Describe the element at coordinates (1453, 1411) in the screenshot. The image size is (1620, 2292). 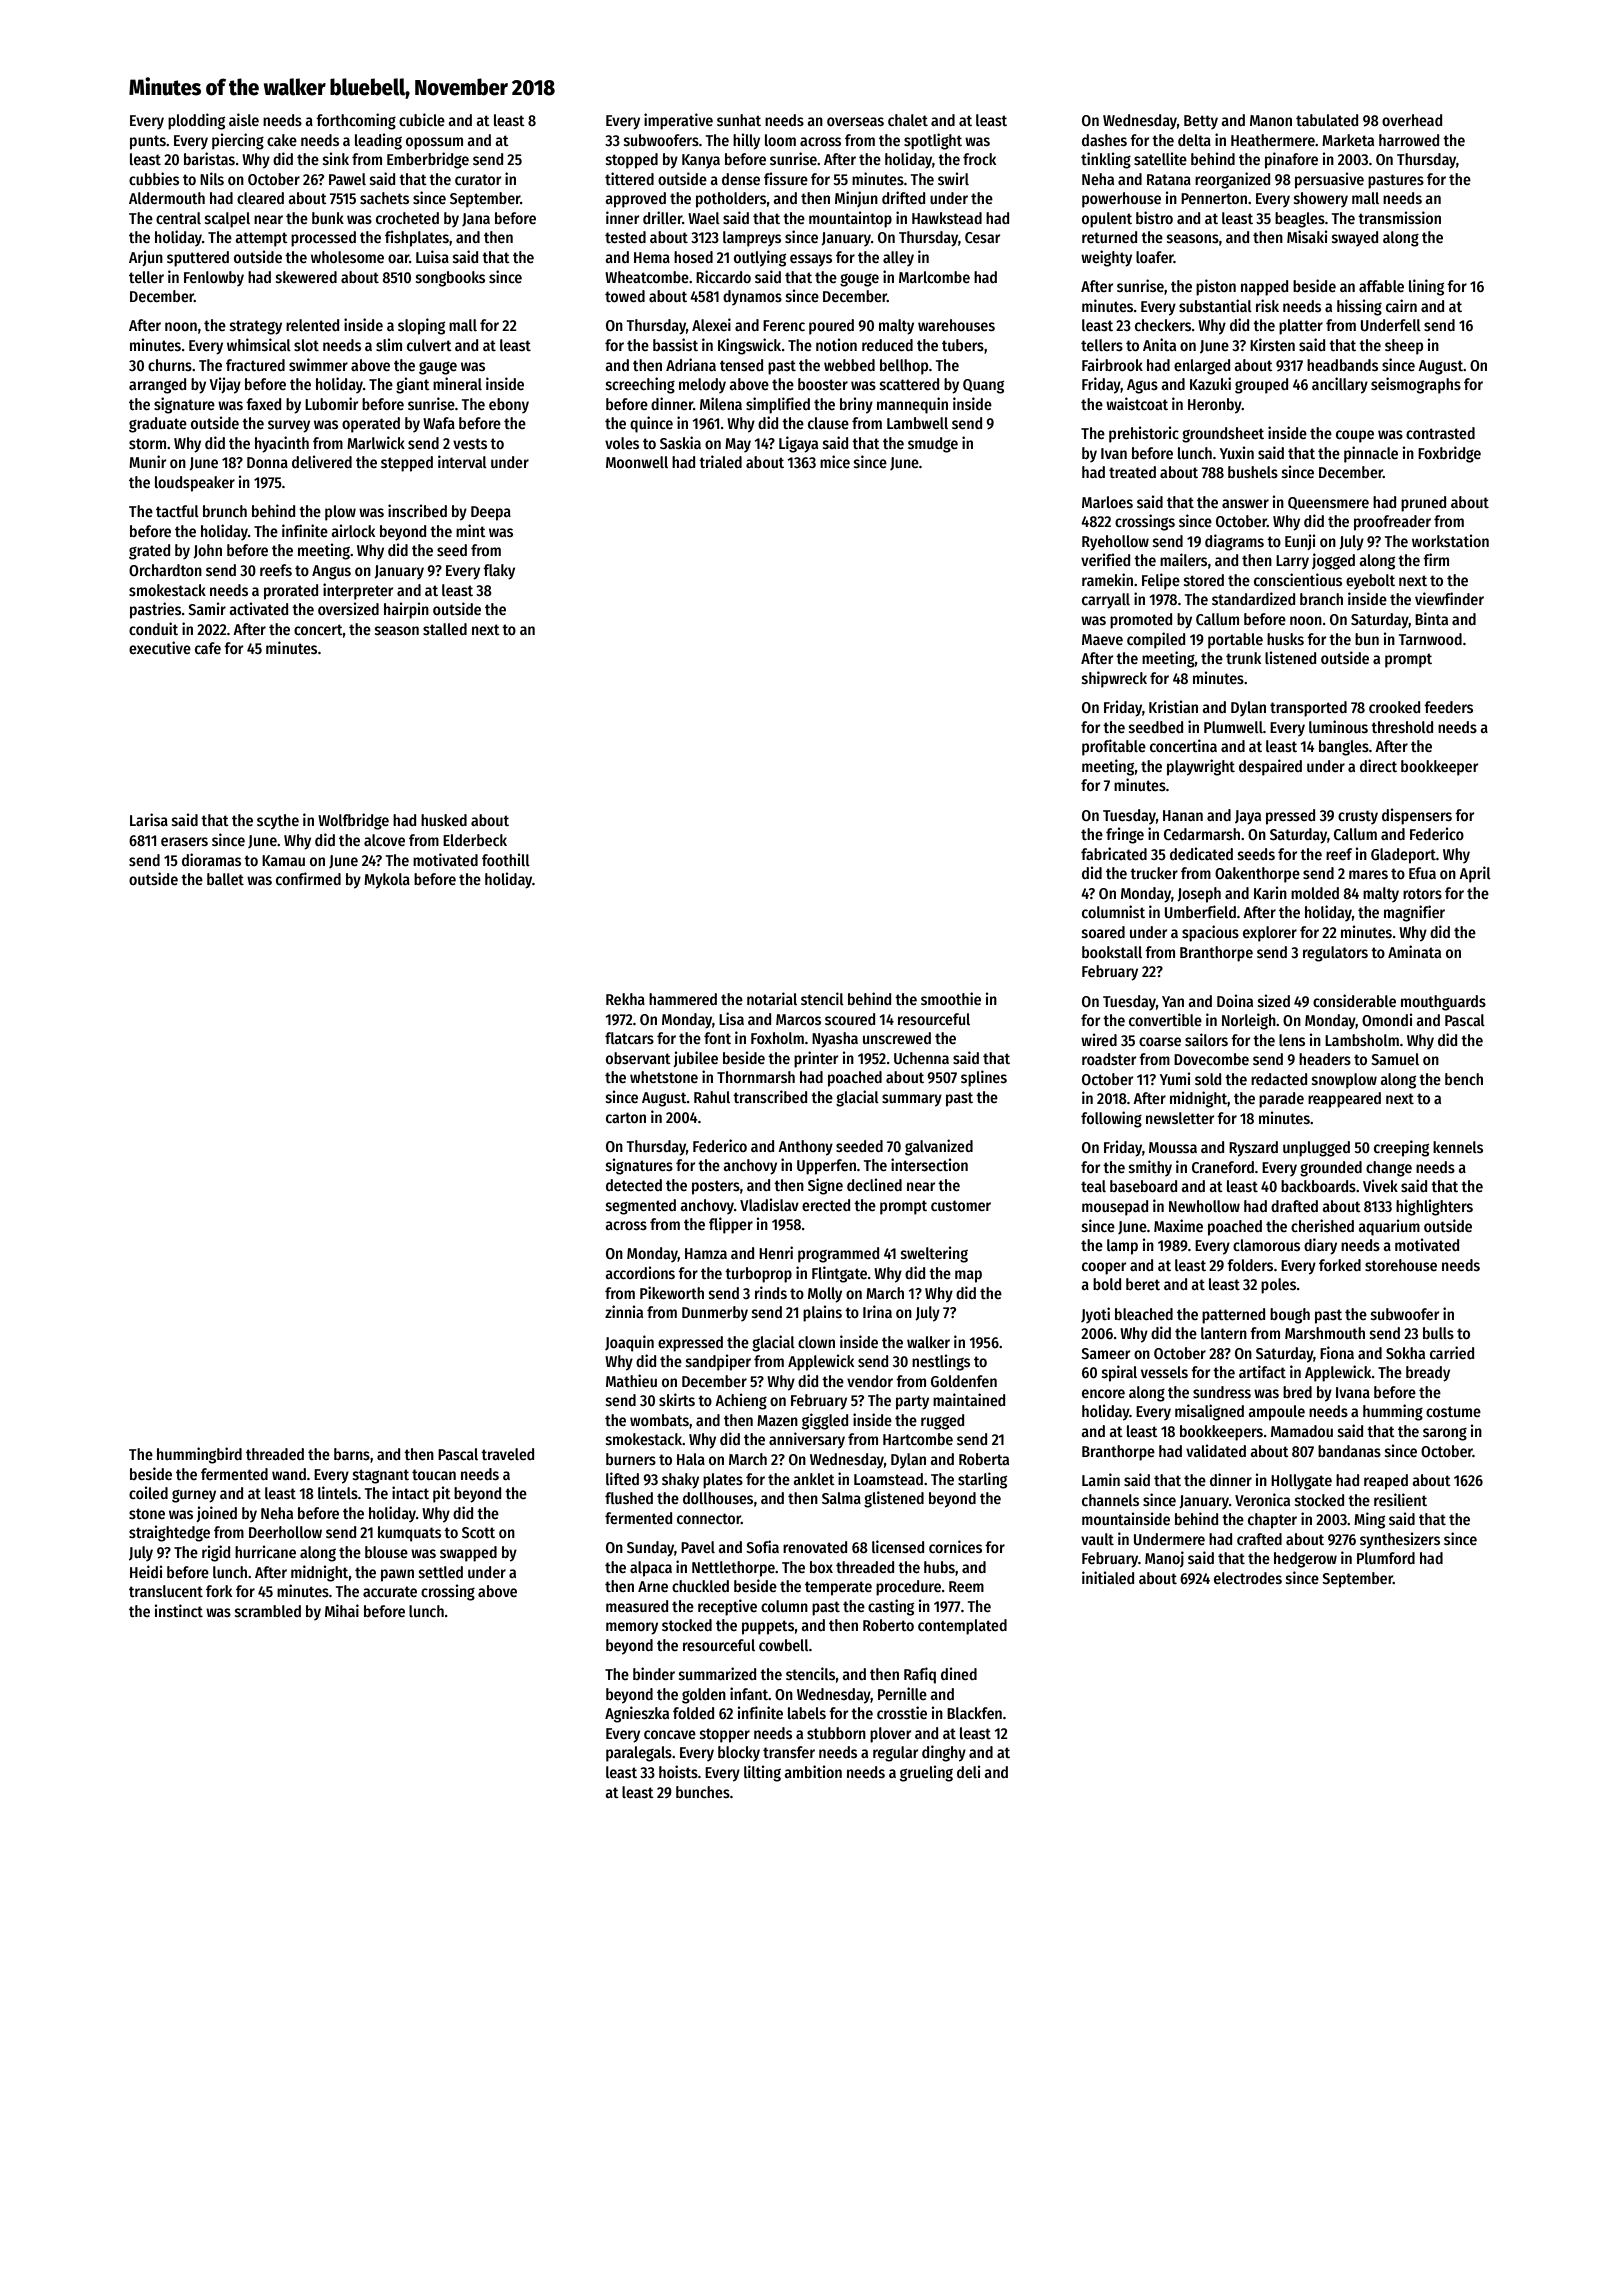
I see `costume` at that location.
